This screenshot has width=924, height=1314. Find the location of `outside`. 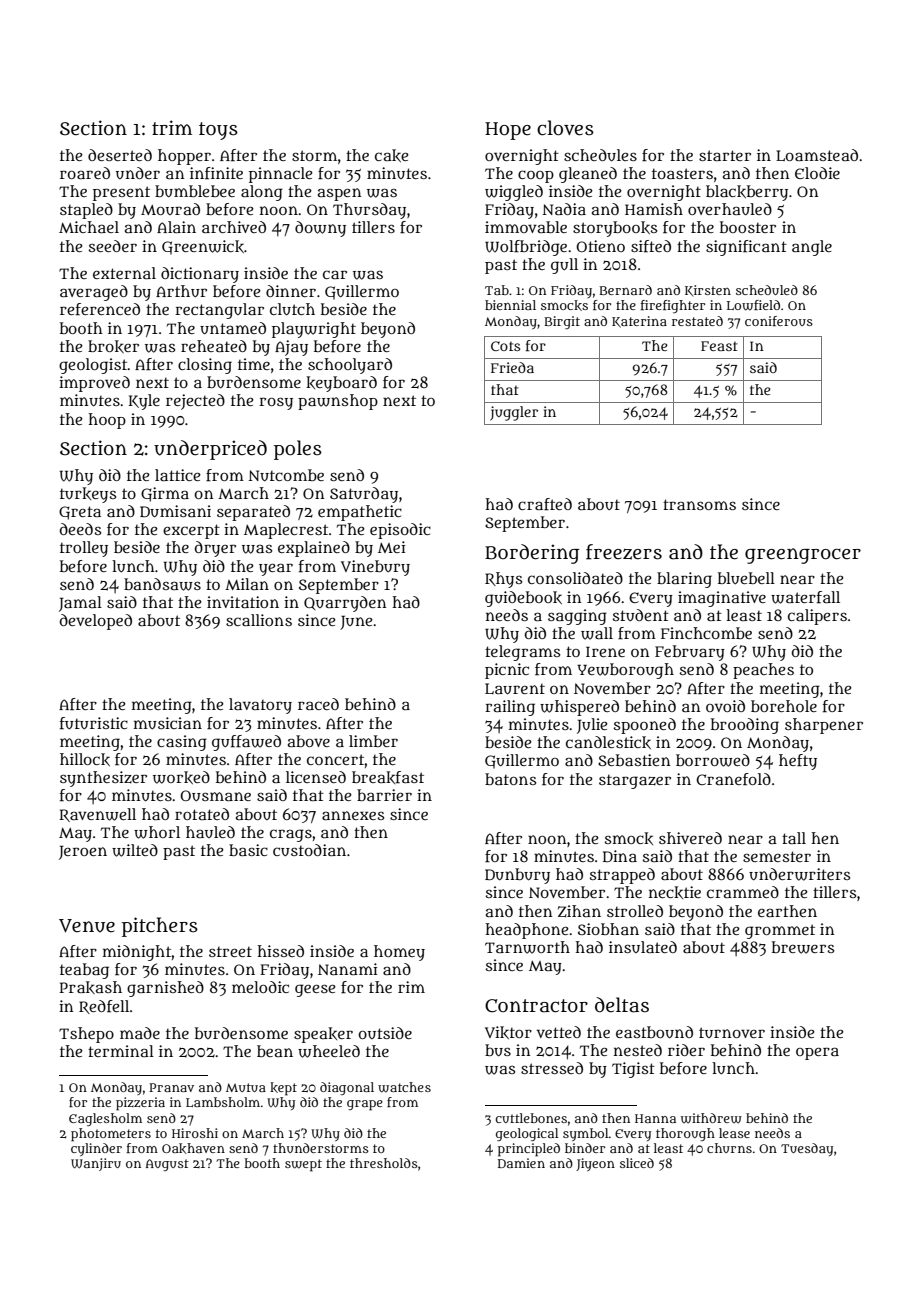

outside is located at coordinates (385, 1033).
